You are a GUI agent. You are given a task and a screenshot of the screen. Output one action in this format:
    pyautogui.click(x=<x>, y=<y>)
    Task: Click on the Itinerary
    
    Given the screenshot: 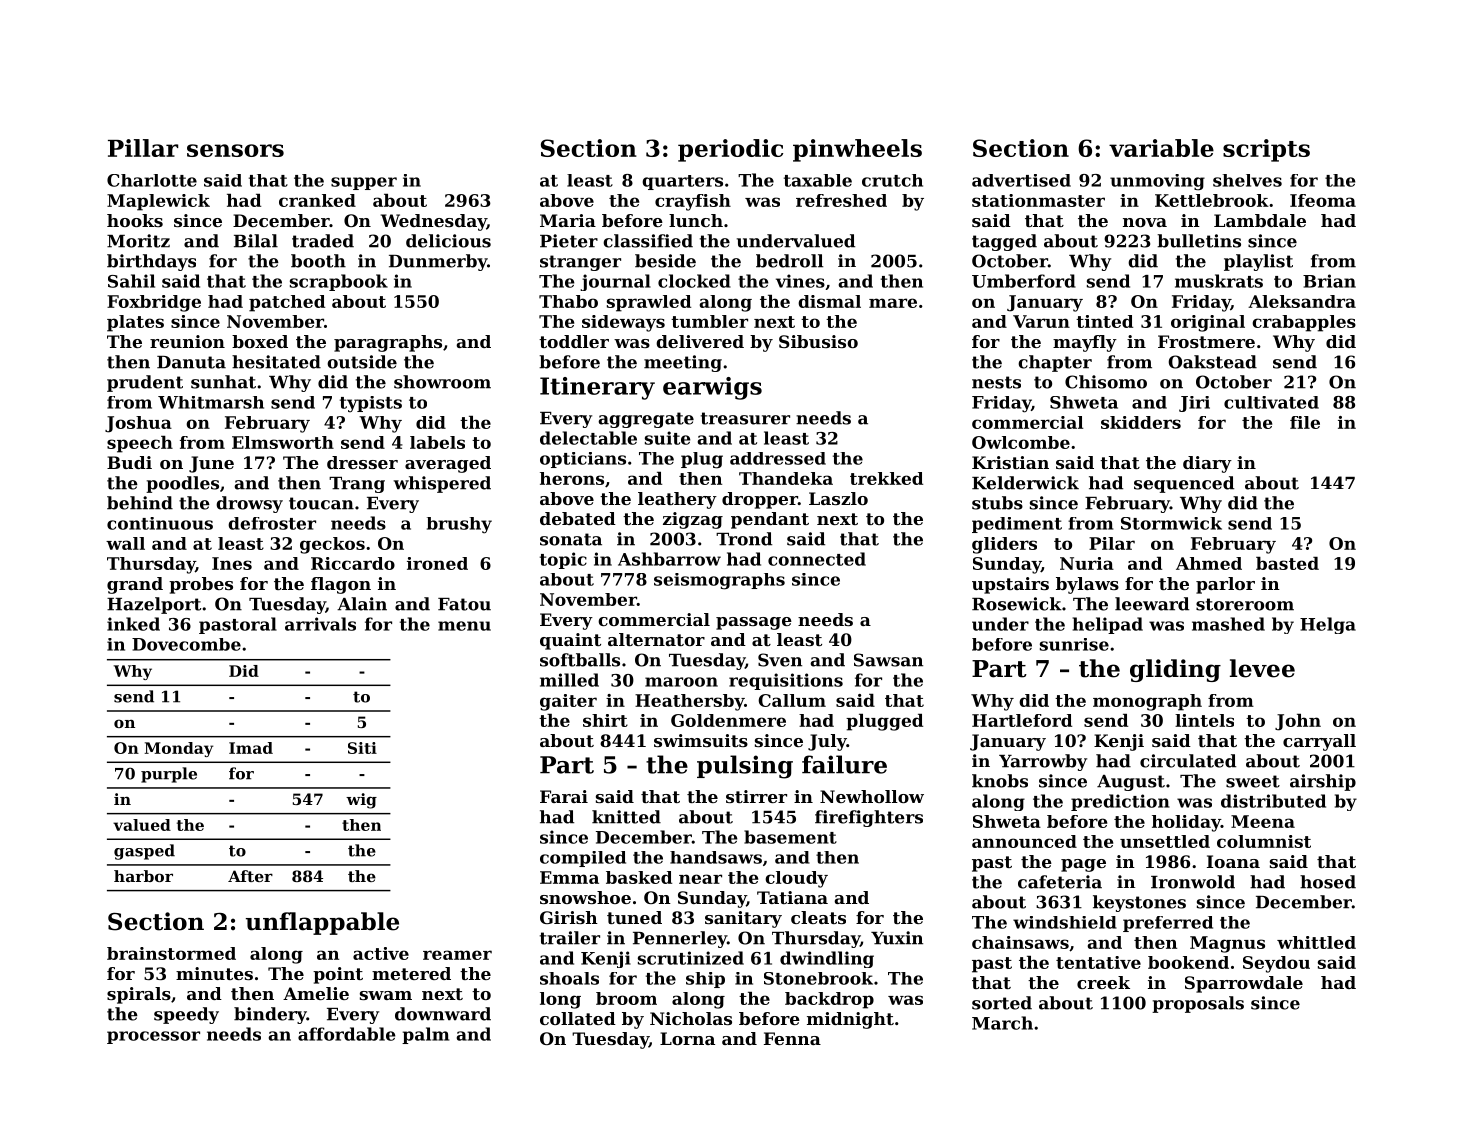 What is the action you would take?
    pyautogui.click(x=597, y=388)
